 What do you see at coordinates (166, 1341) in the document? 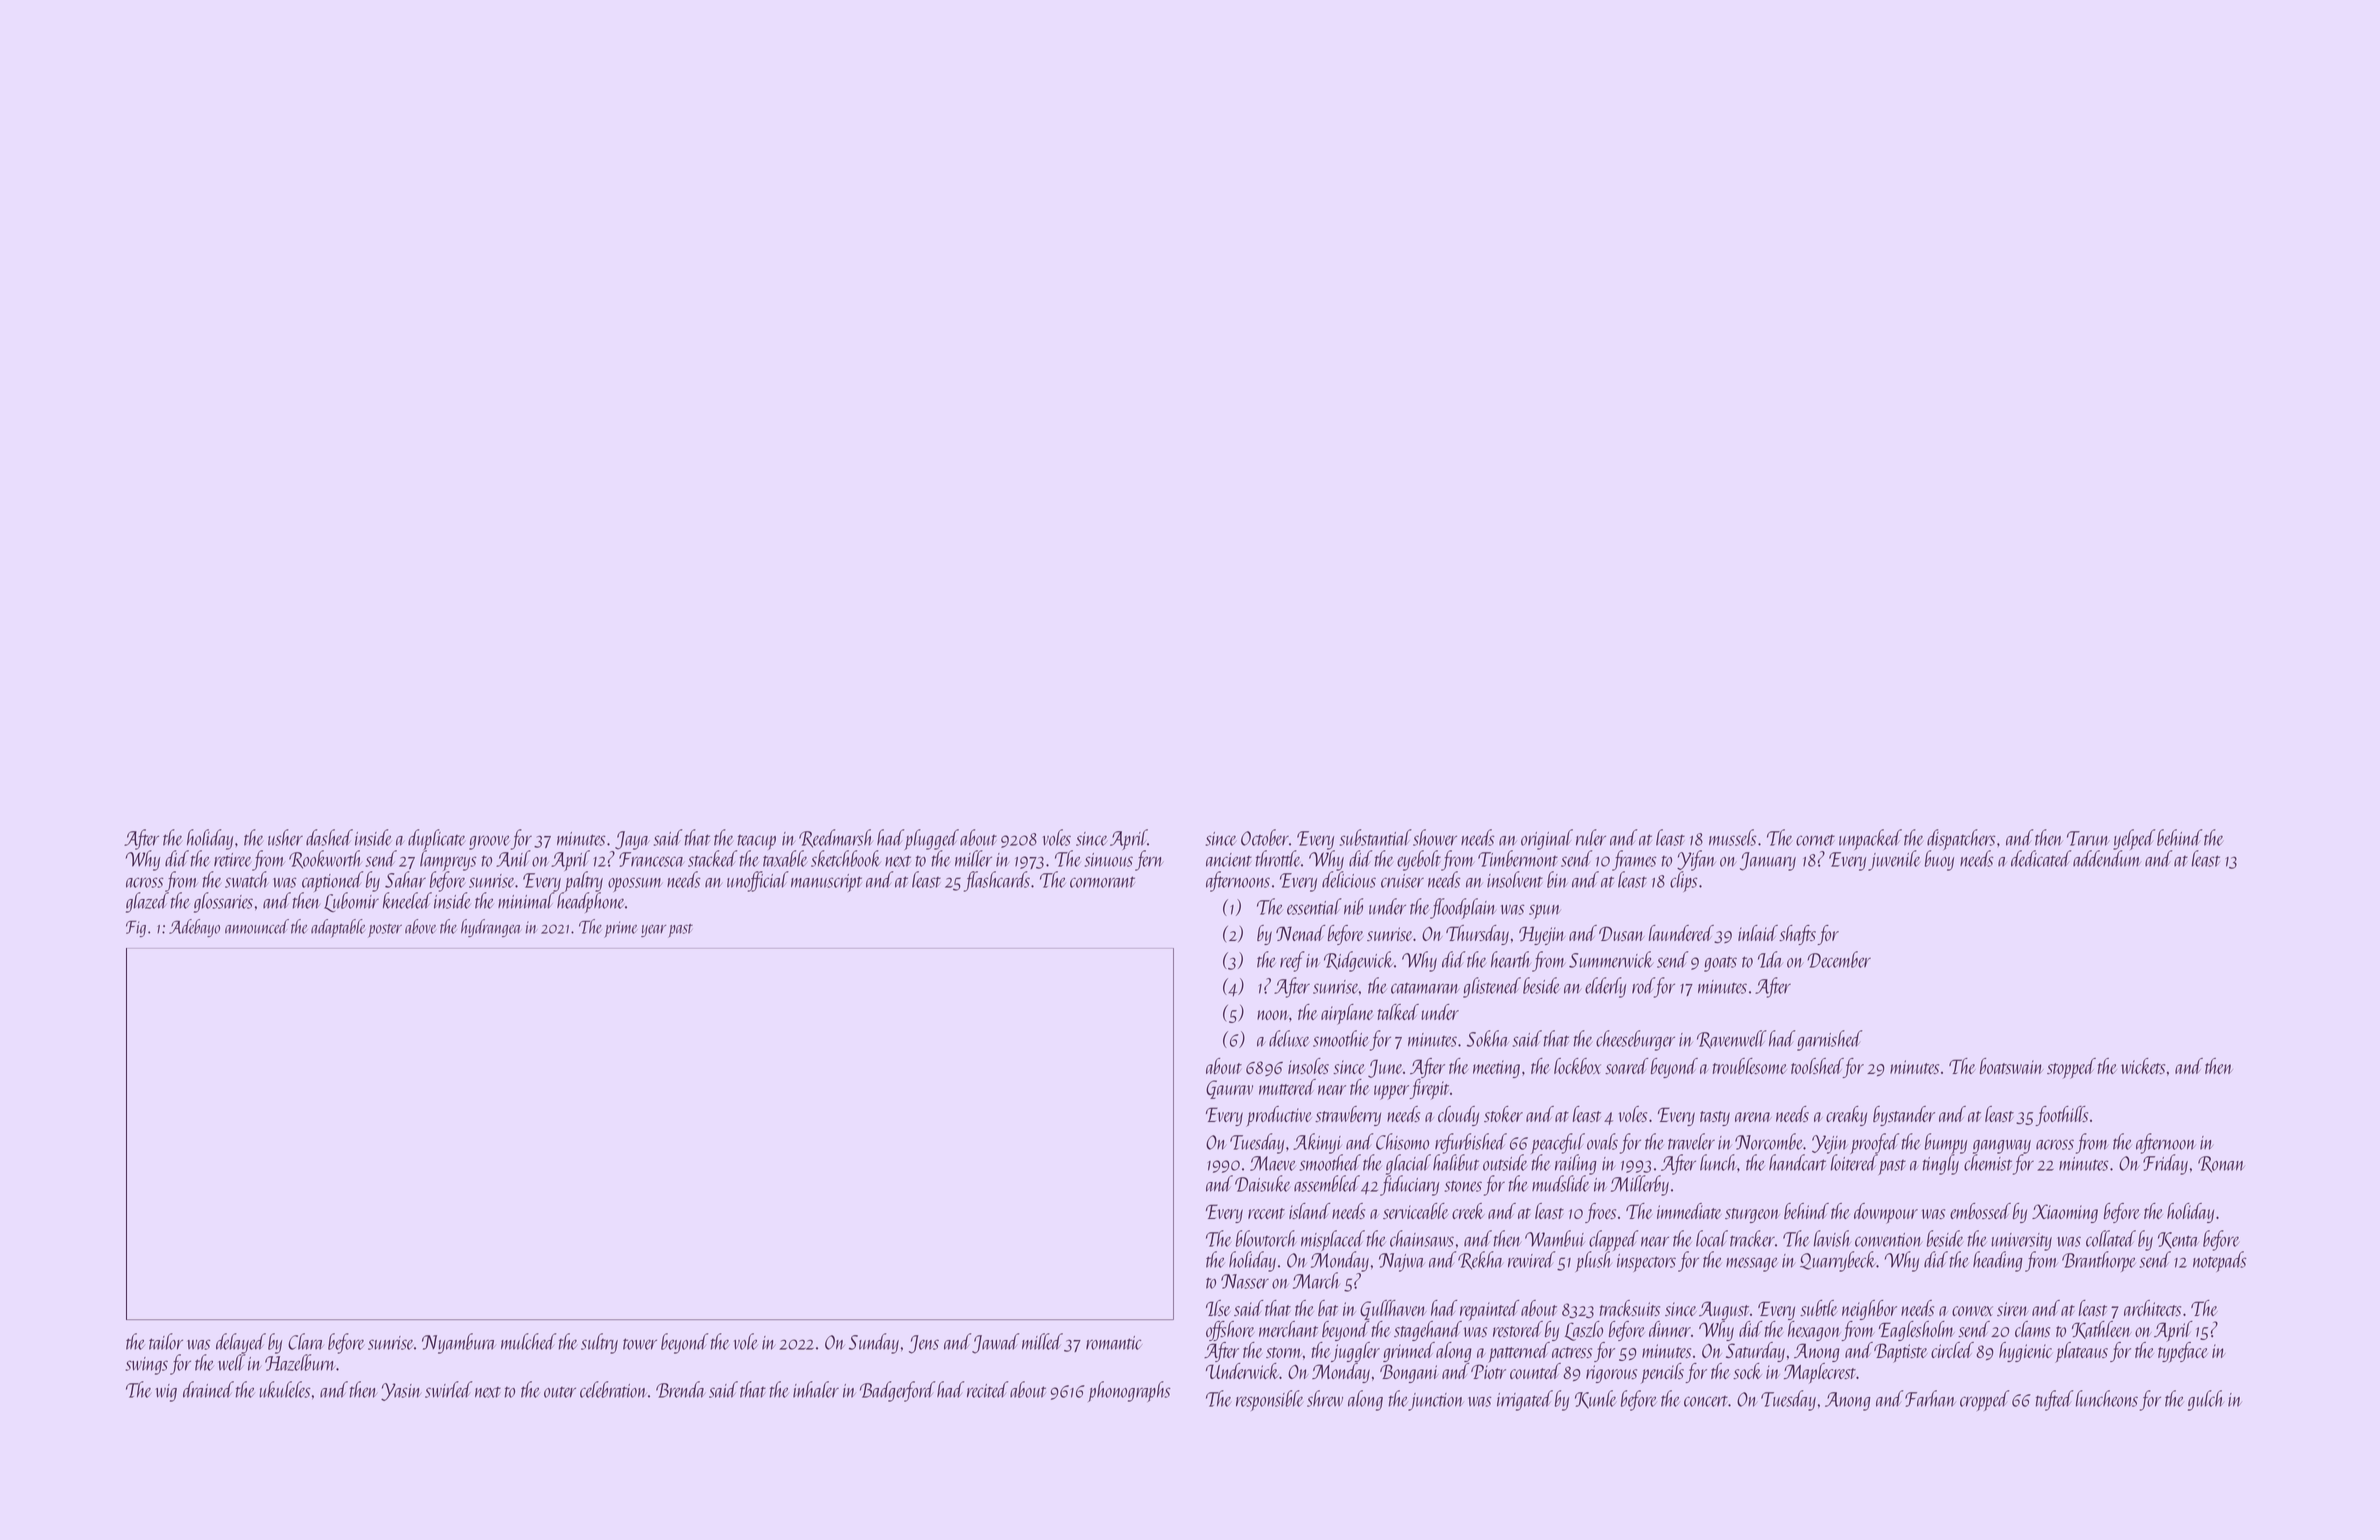
I see `tailor` at bounding box center [166, 1341].
